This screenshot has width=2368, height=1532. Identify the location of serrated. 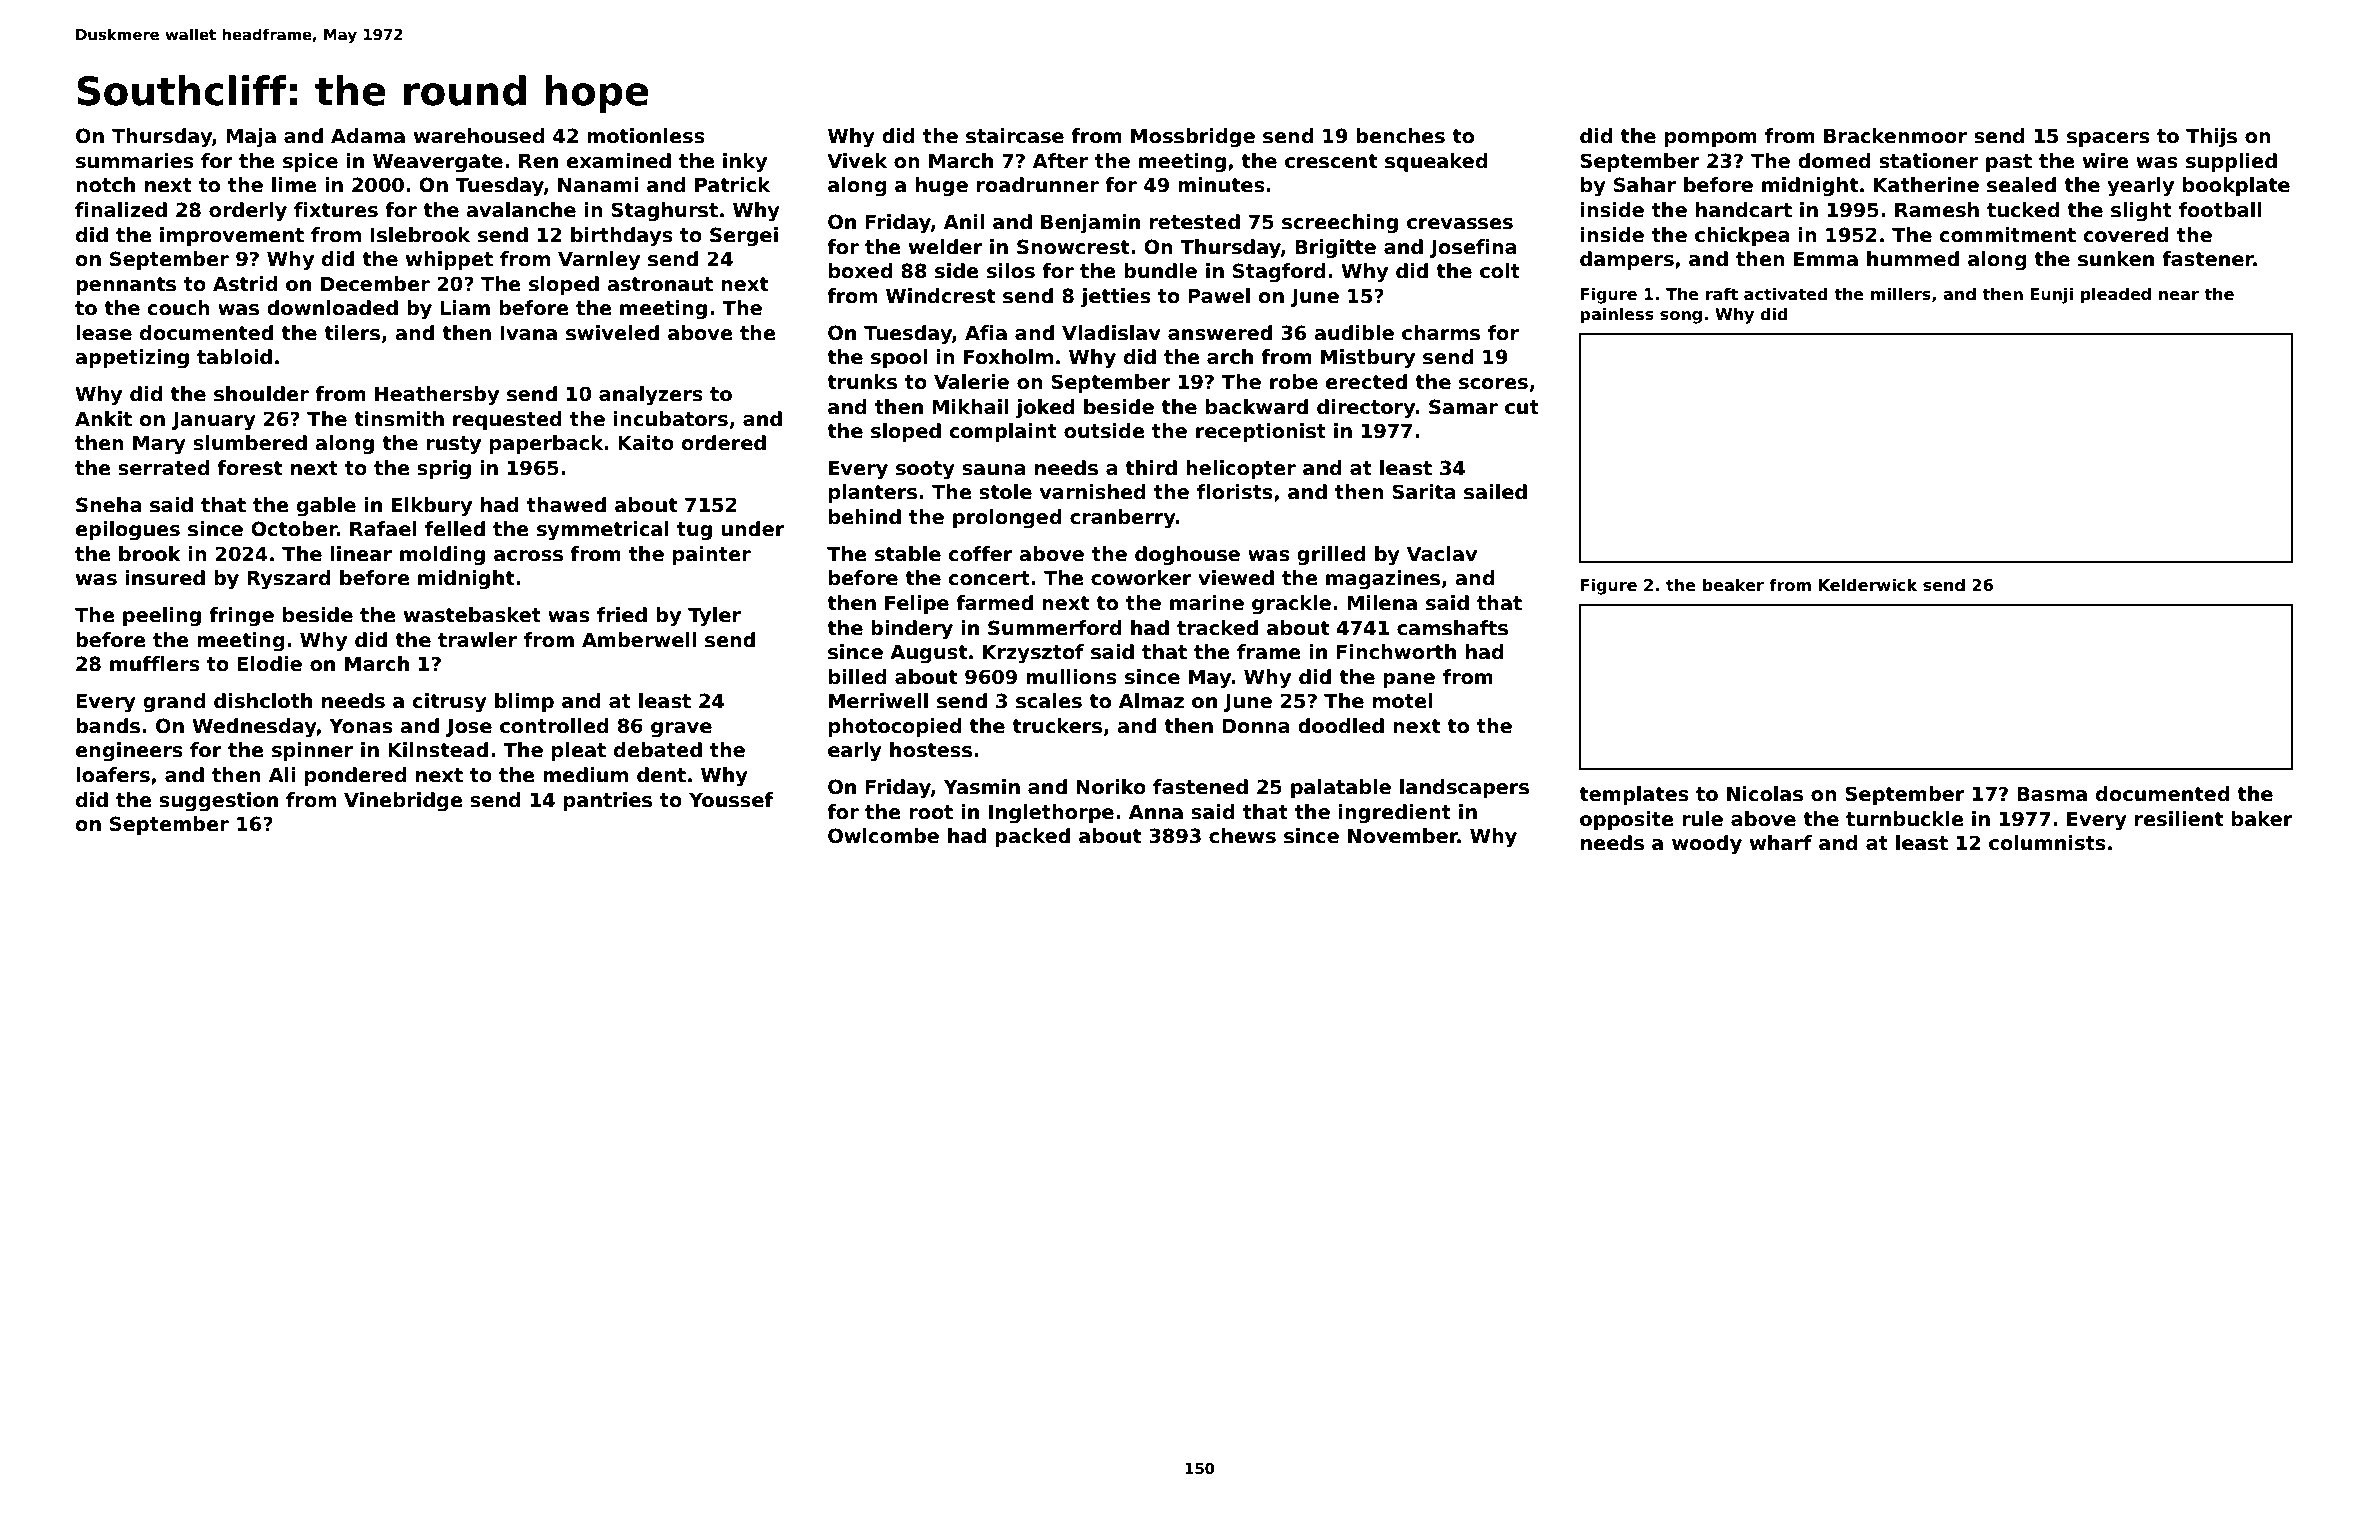
(164, 468).
